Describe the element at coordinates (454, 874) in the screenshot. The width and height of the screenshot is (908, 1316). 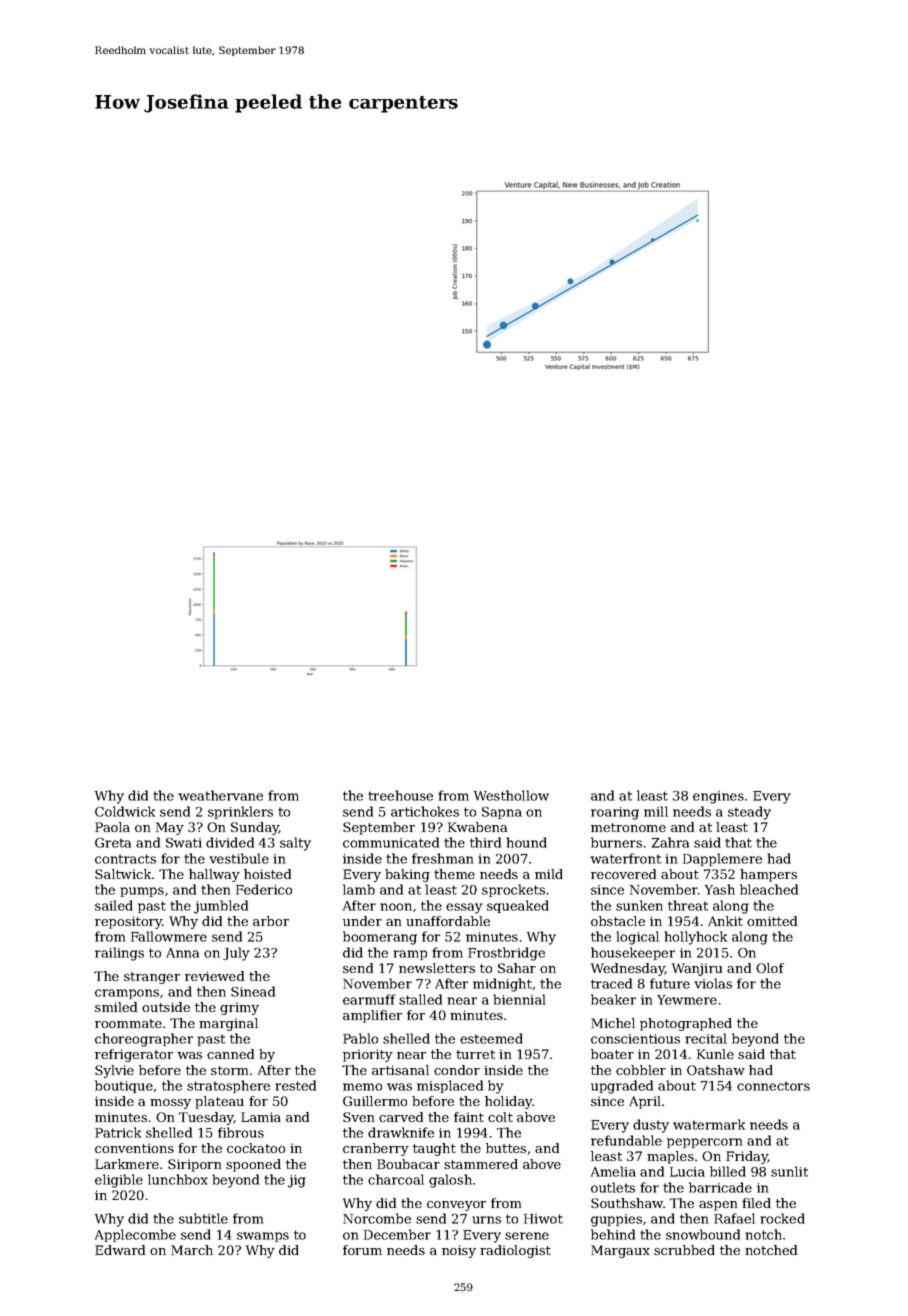
I see `theme` at that location.
